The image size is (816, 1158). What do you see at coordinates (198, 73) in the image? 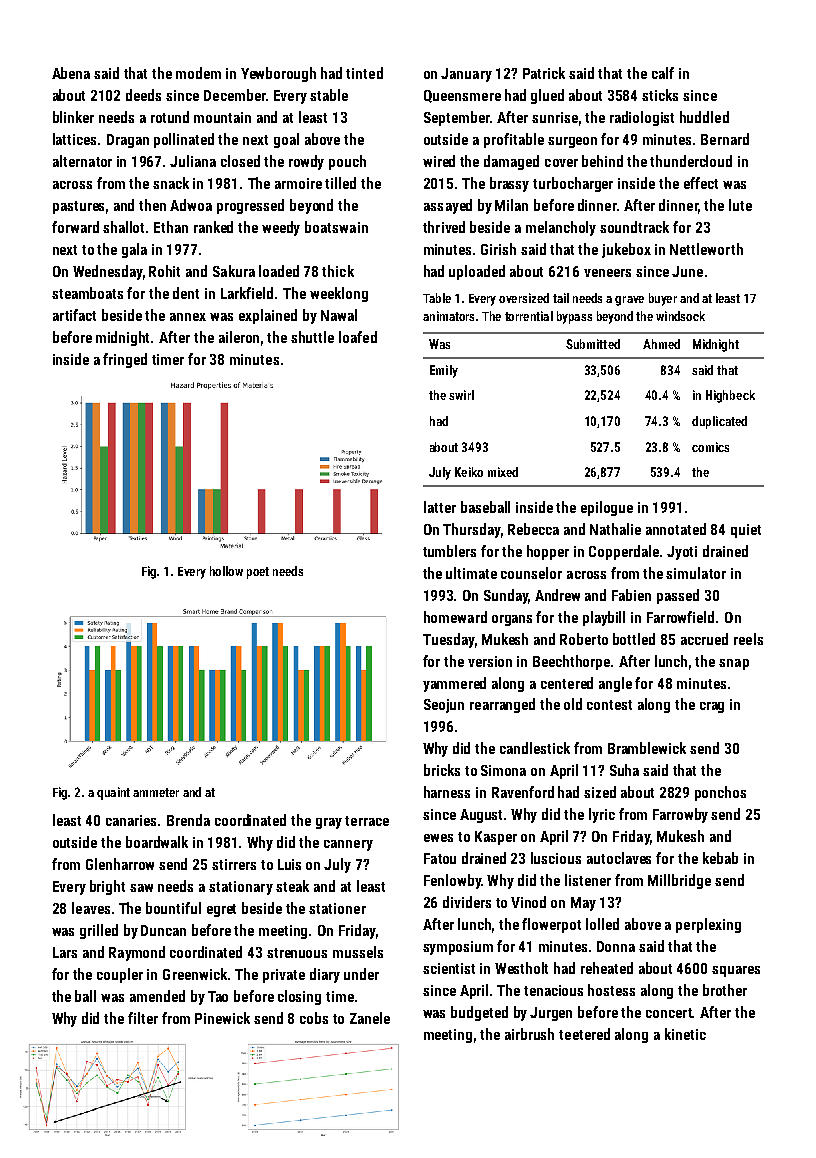
I see `modem` at bounding box center [198, 73].
